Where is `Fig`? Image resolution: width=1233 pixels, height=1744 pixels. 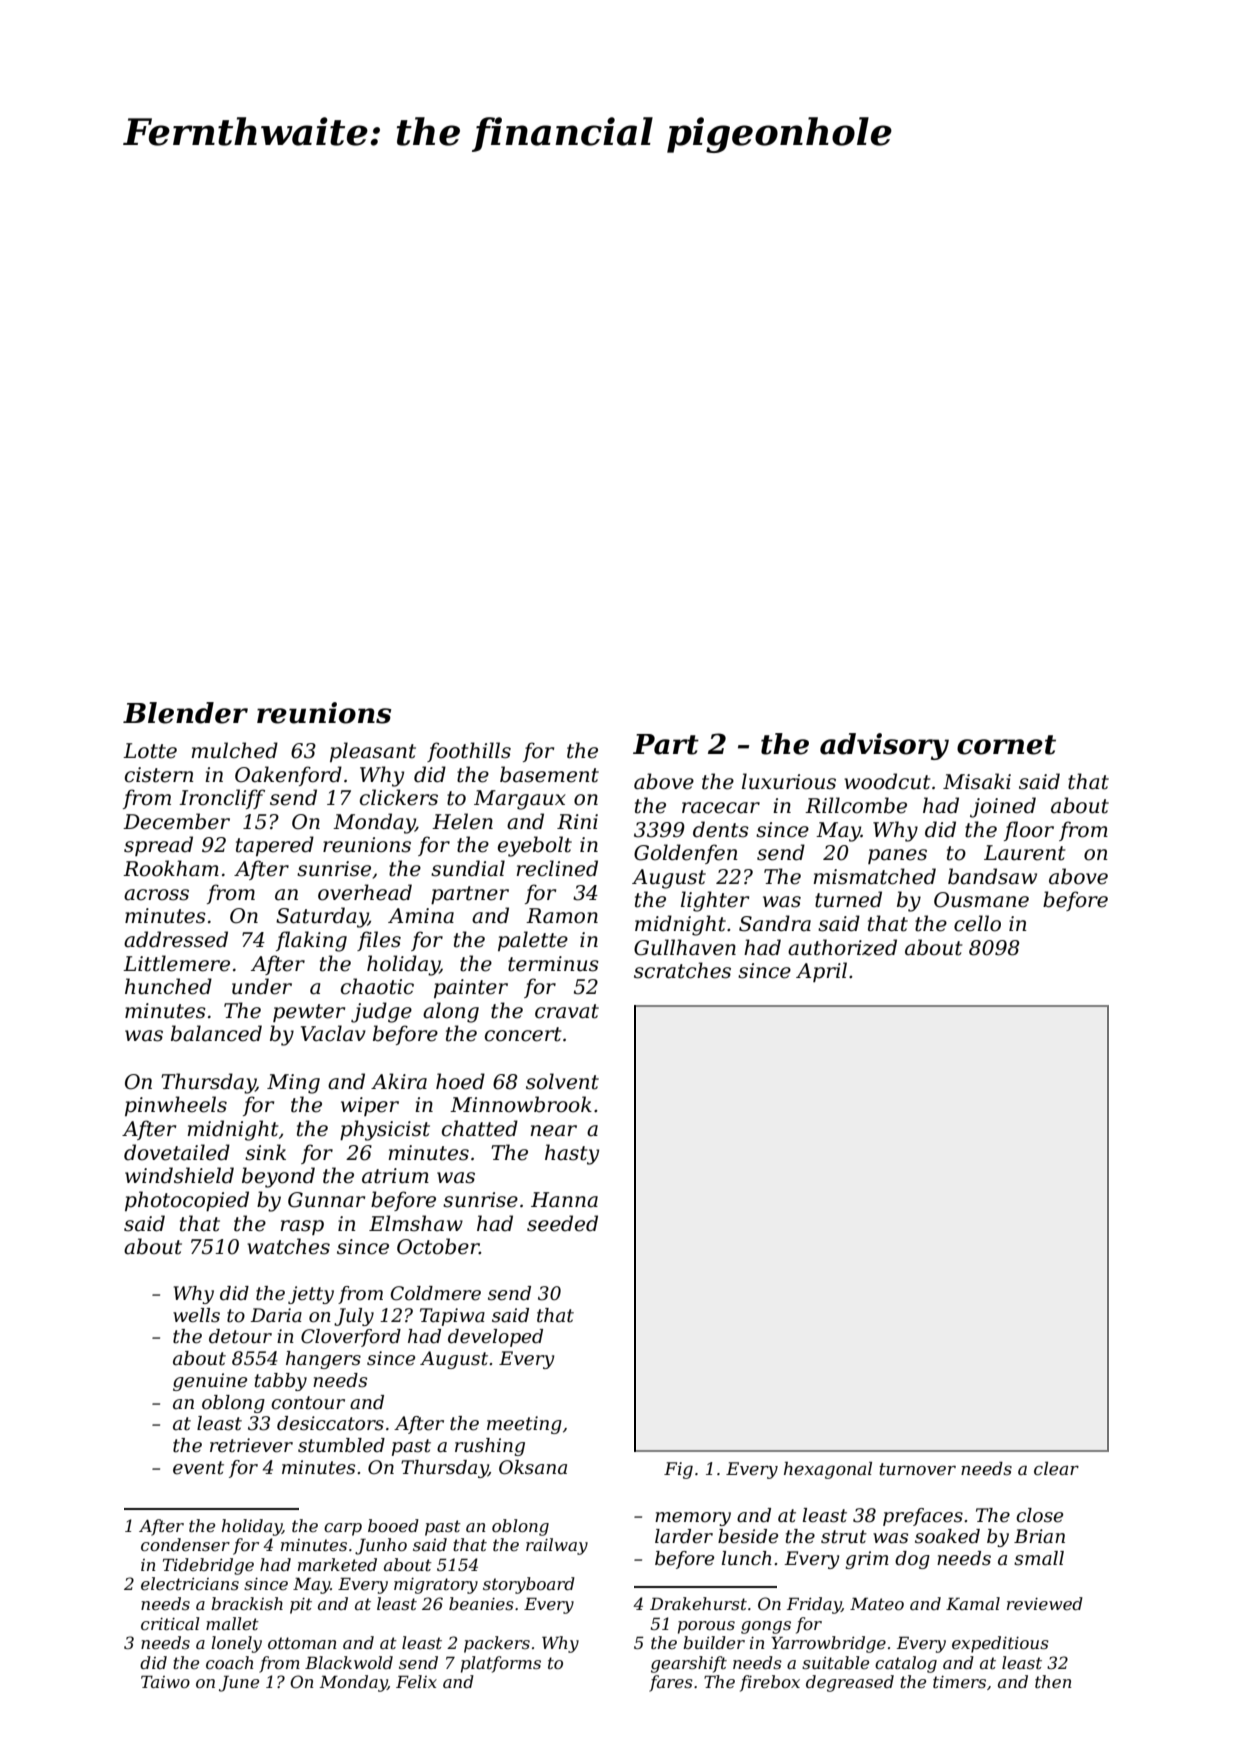
Fig is located at coordinates (678, 1470).
